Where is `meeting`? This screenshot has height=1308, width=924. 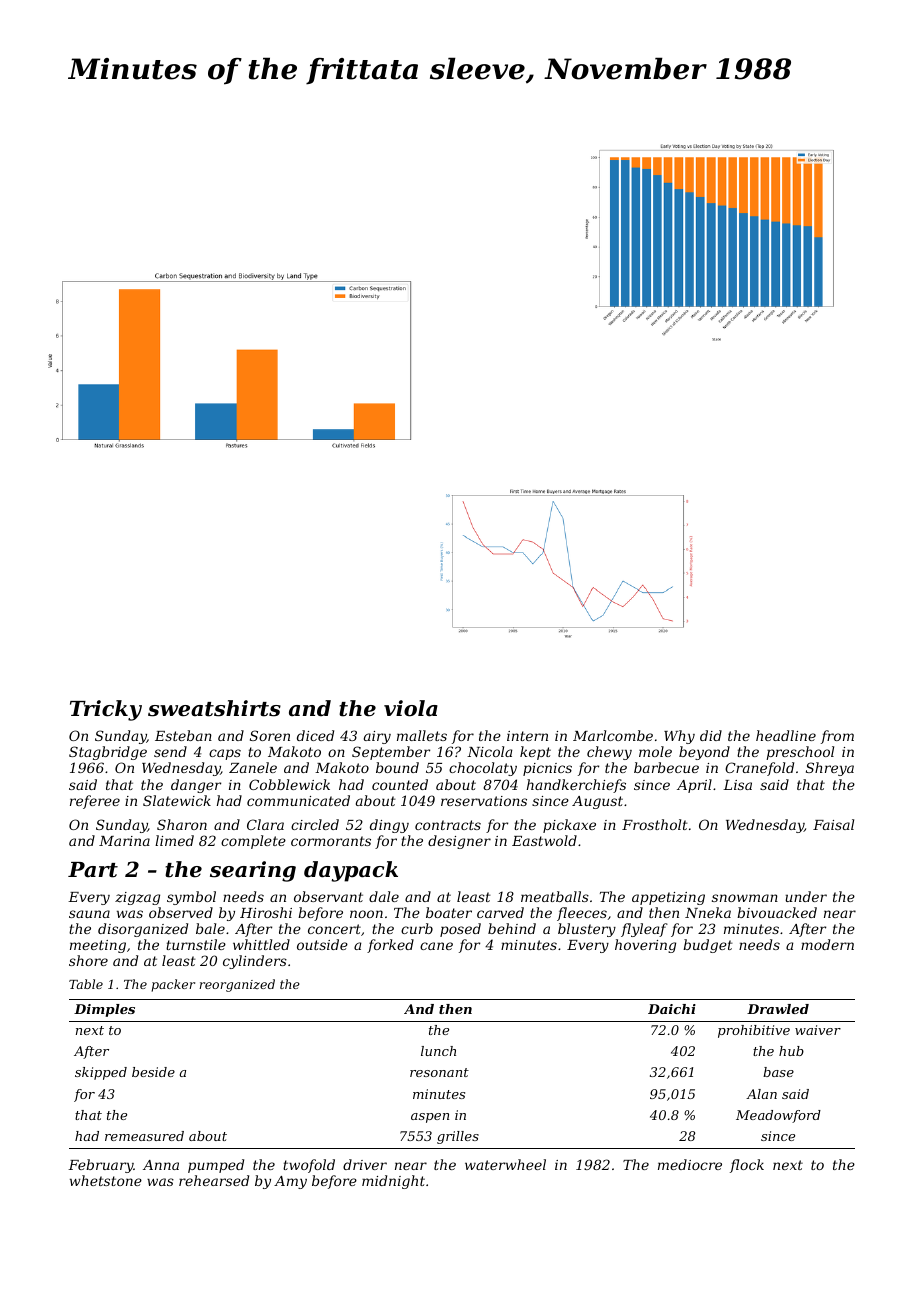
meeting is located at coordinates (98, 946).
